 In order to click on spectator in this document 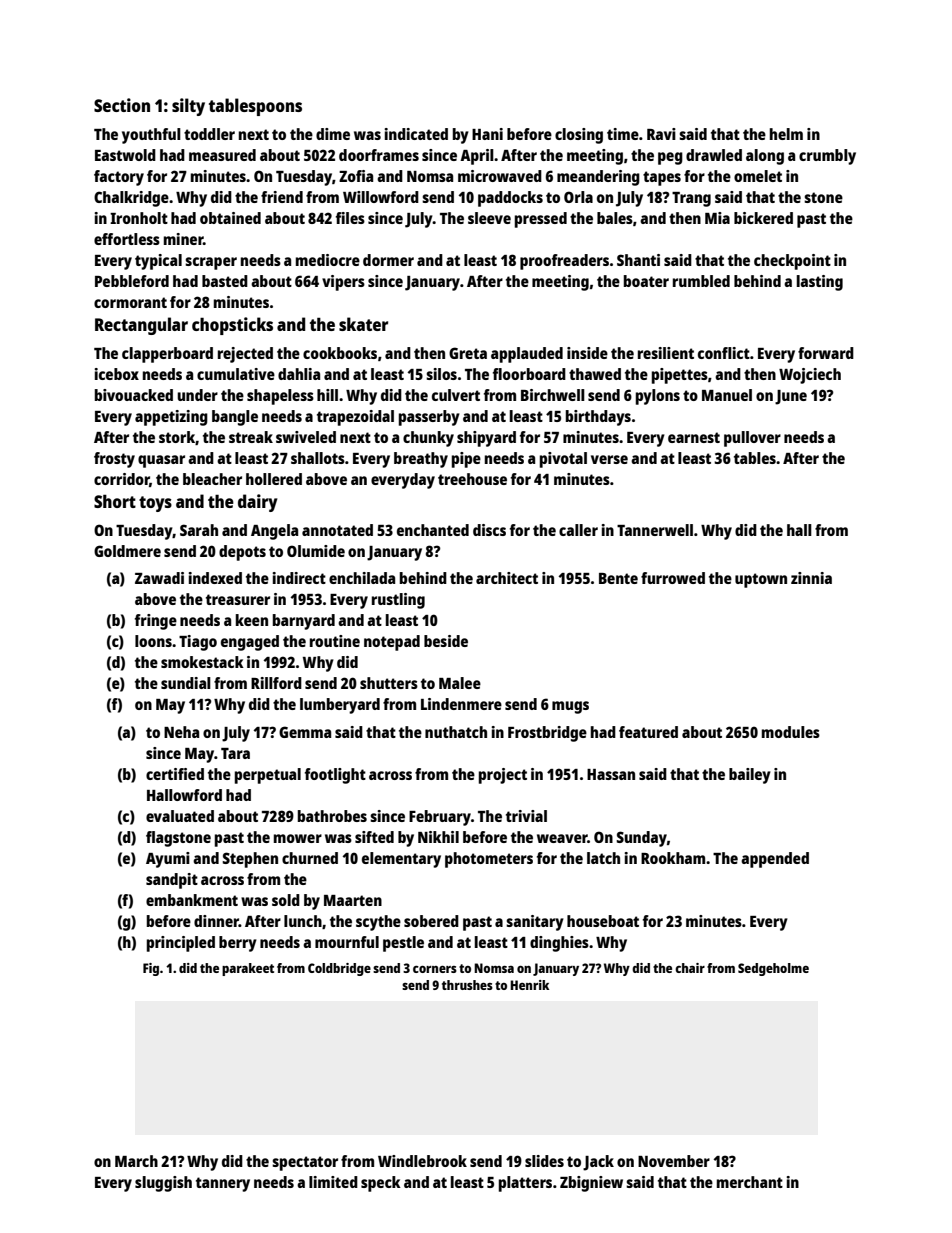, I will do `click(305, 1163)`.
